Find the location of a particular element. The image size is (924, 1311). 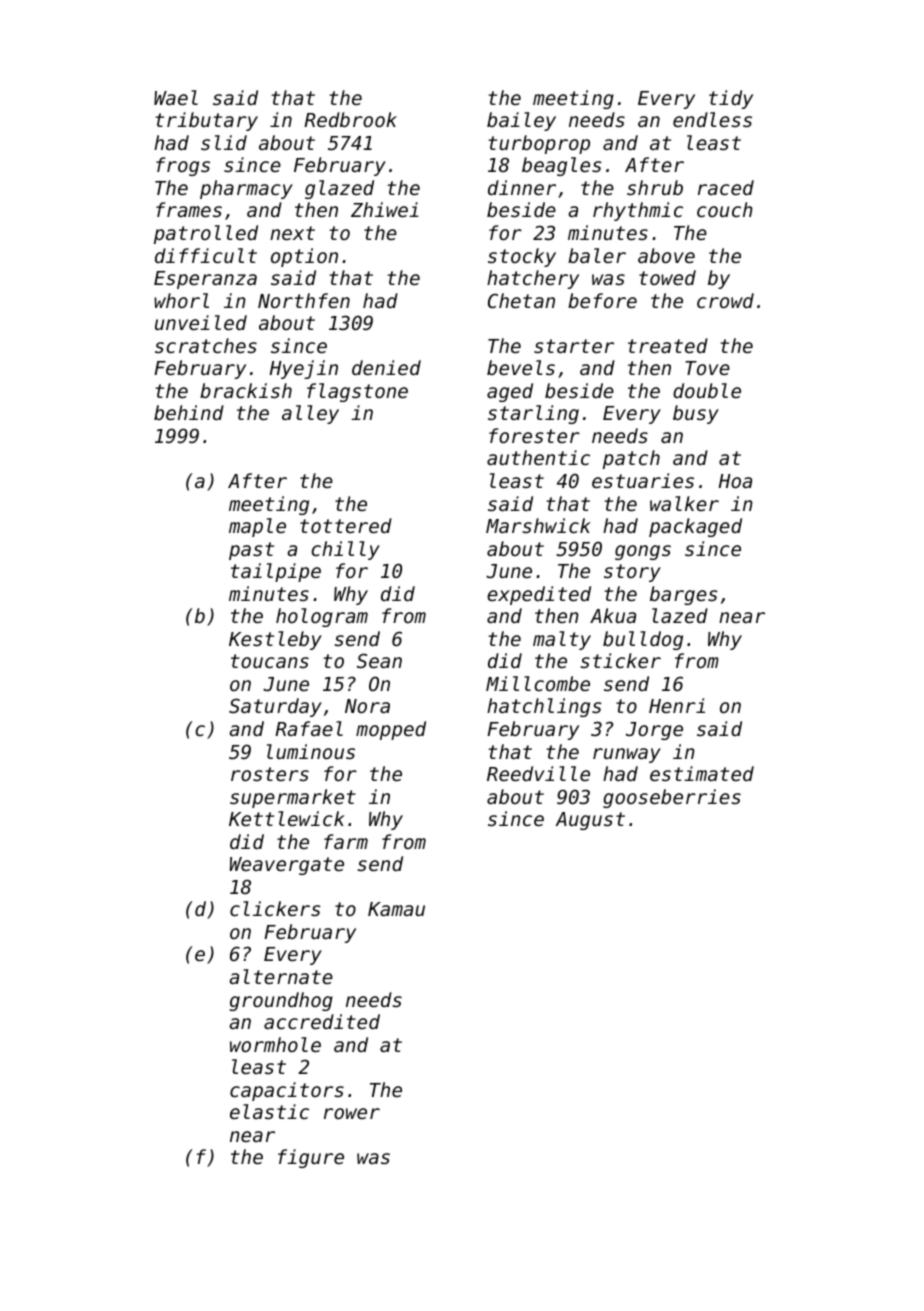

behind is located at coordinates (189, 412).
